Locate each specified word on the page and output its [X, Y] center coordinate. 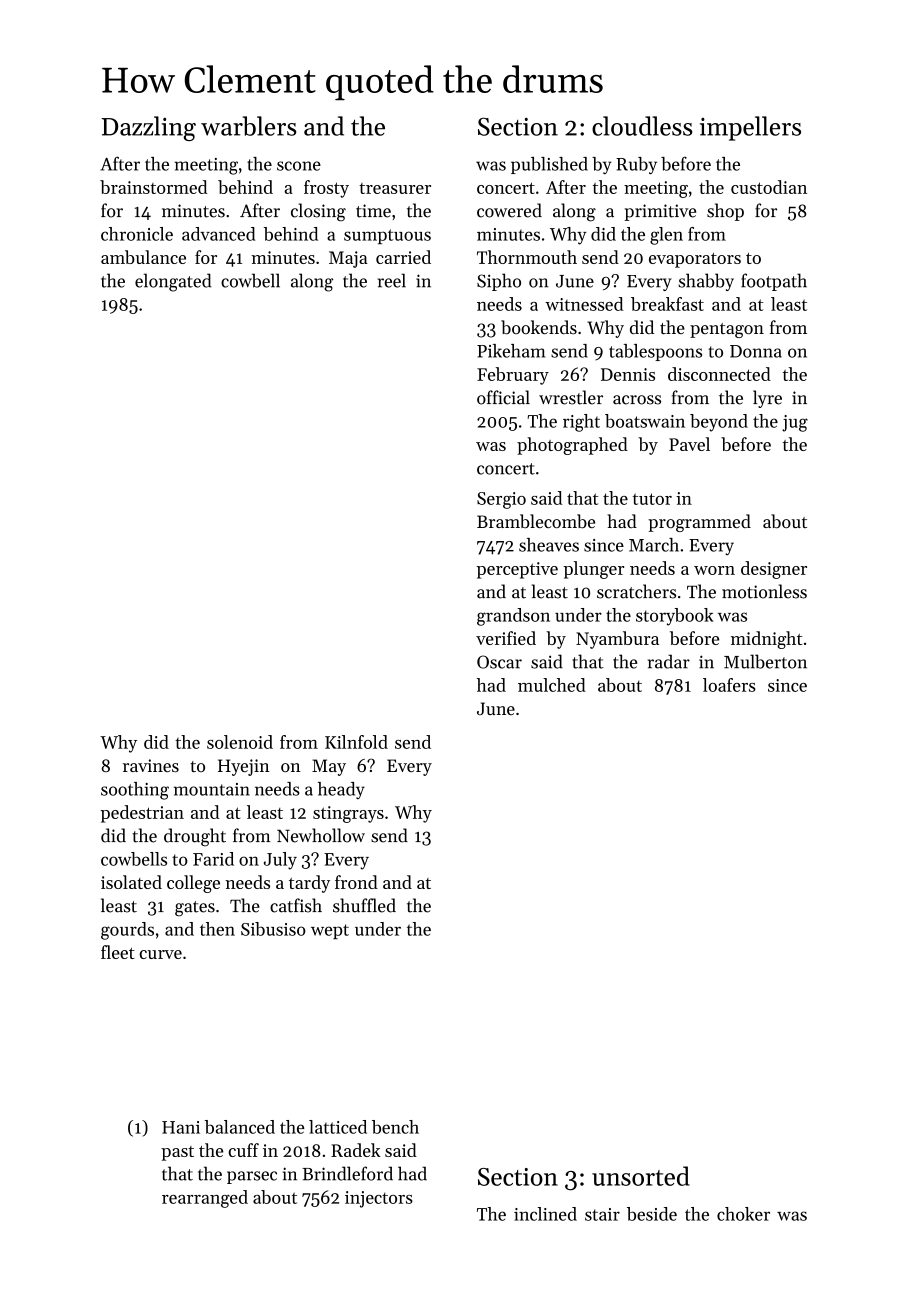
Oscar [499, 662]
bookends [539, 327]
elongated [173, 282]
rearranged [205, 1199]
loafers [729, 685]
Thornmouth [527, 257]
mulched [552, 685]
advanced [218, 234]
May [329, 767]
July [280, 861]
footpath [774, 282]
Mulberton [765, 661]
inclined [545, 1214]
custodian [769, 187]
